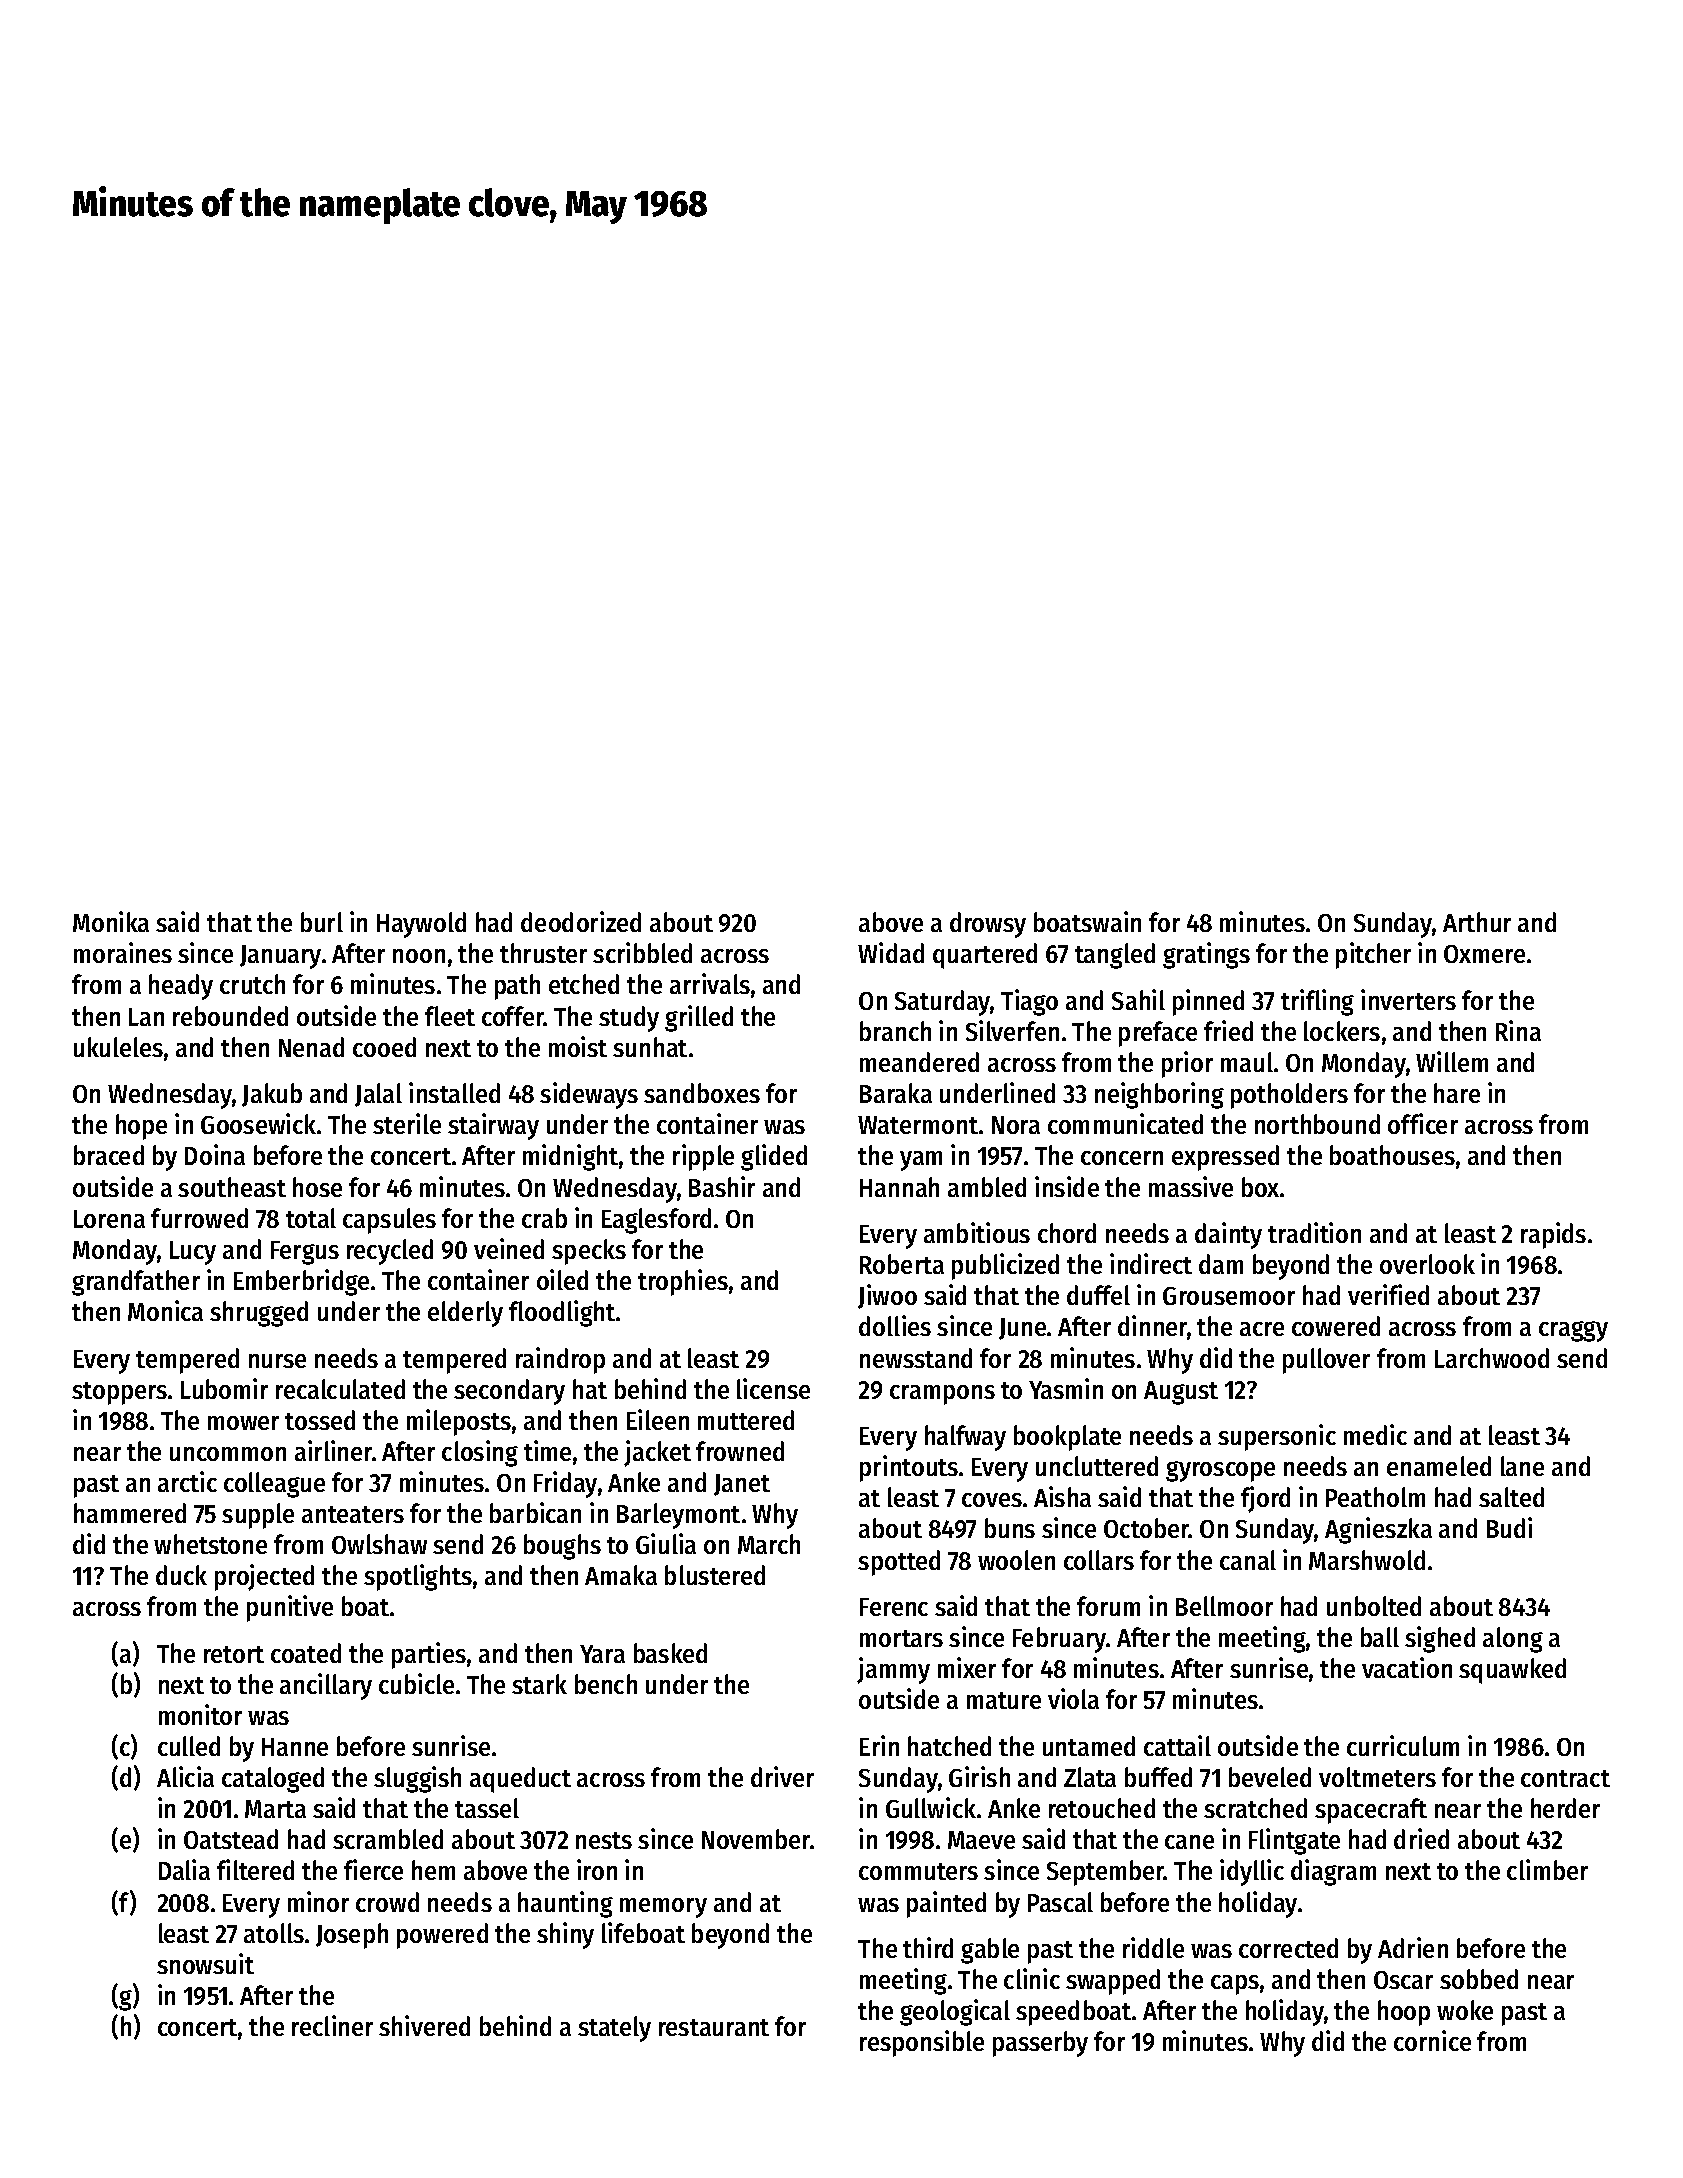  Describe the element at coordinates (1565, 1778) in the screenshot. I see `contract` at that location.
